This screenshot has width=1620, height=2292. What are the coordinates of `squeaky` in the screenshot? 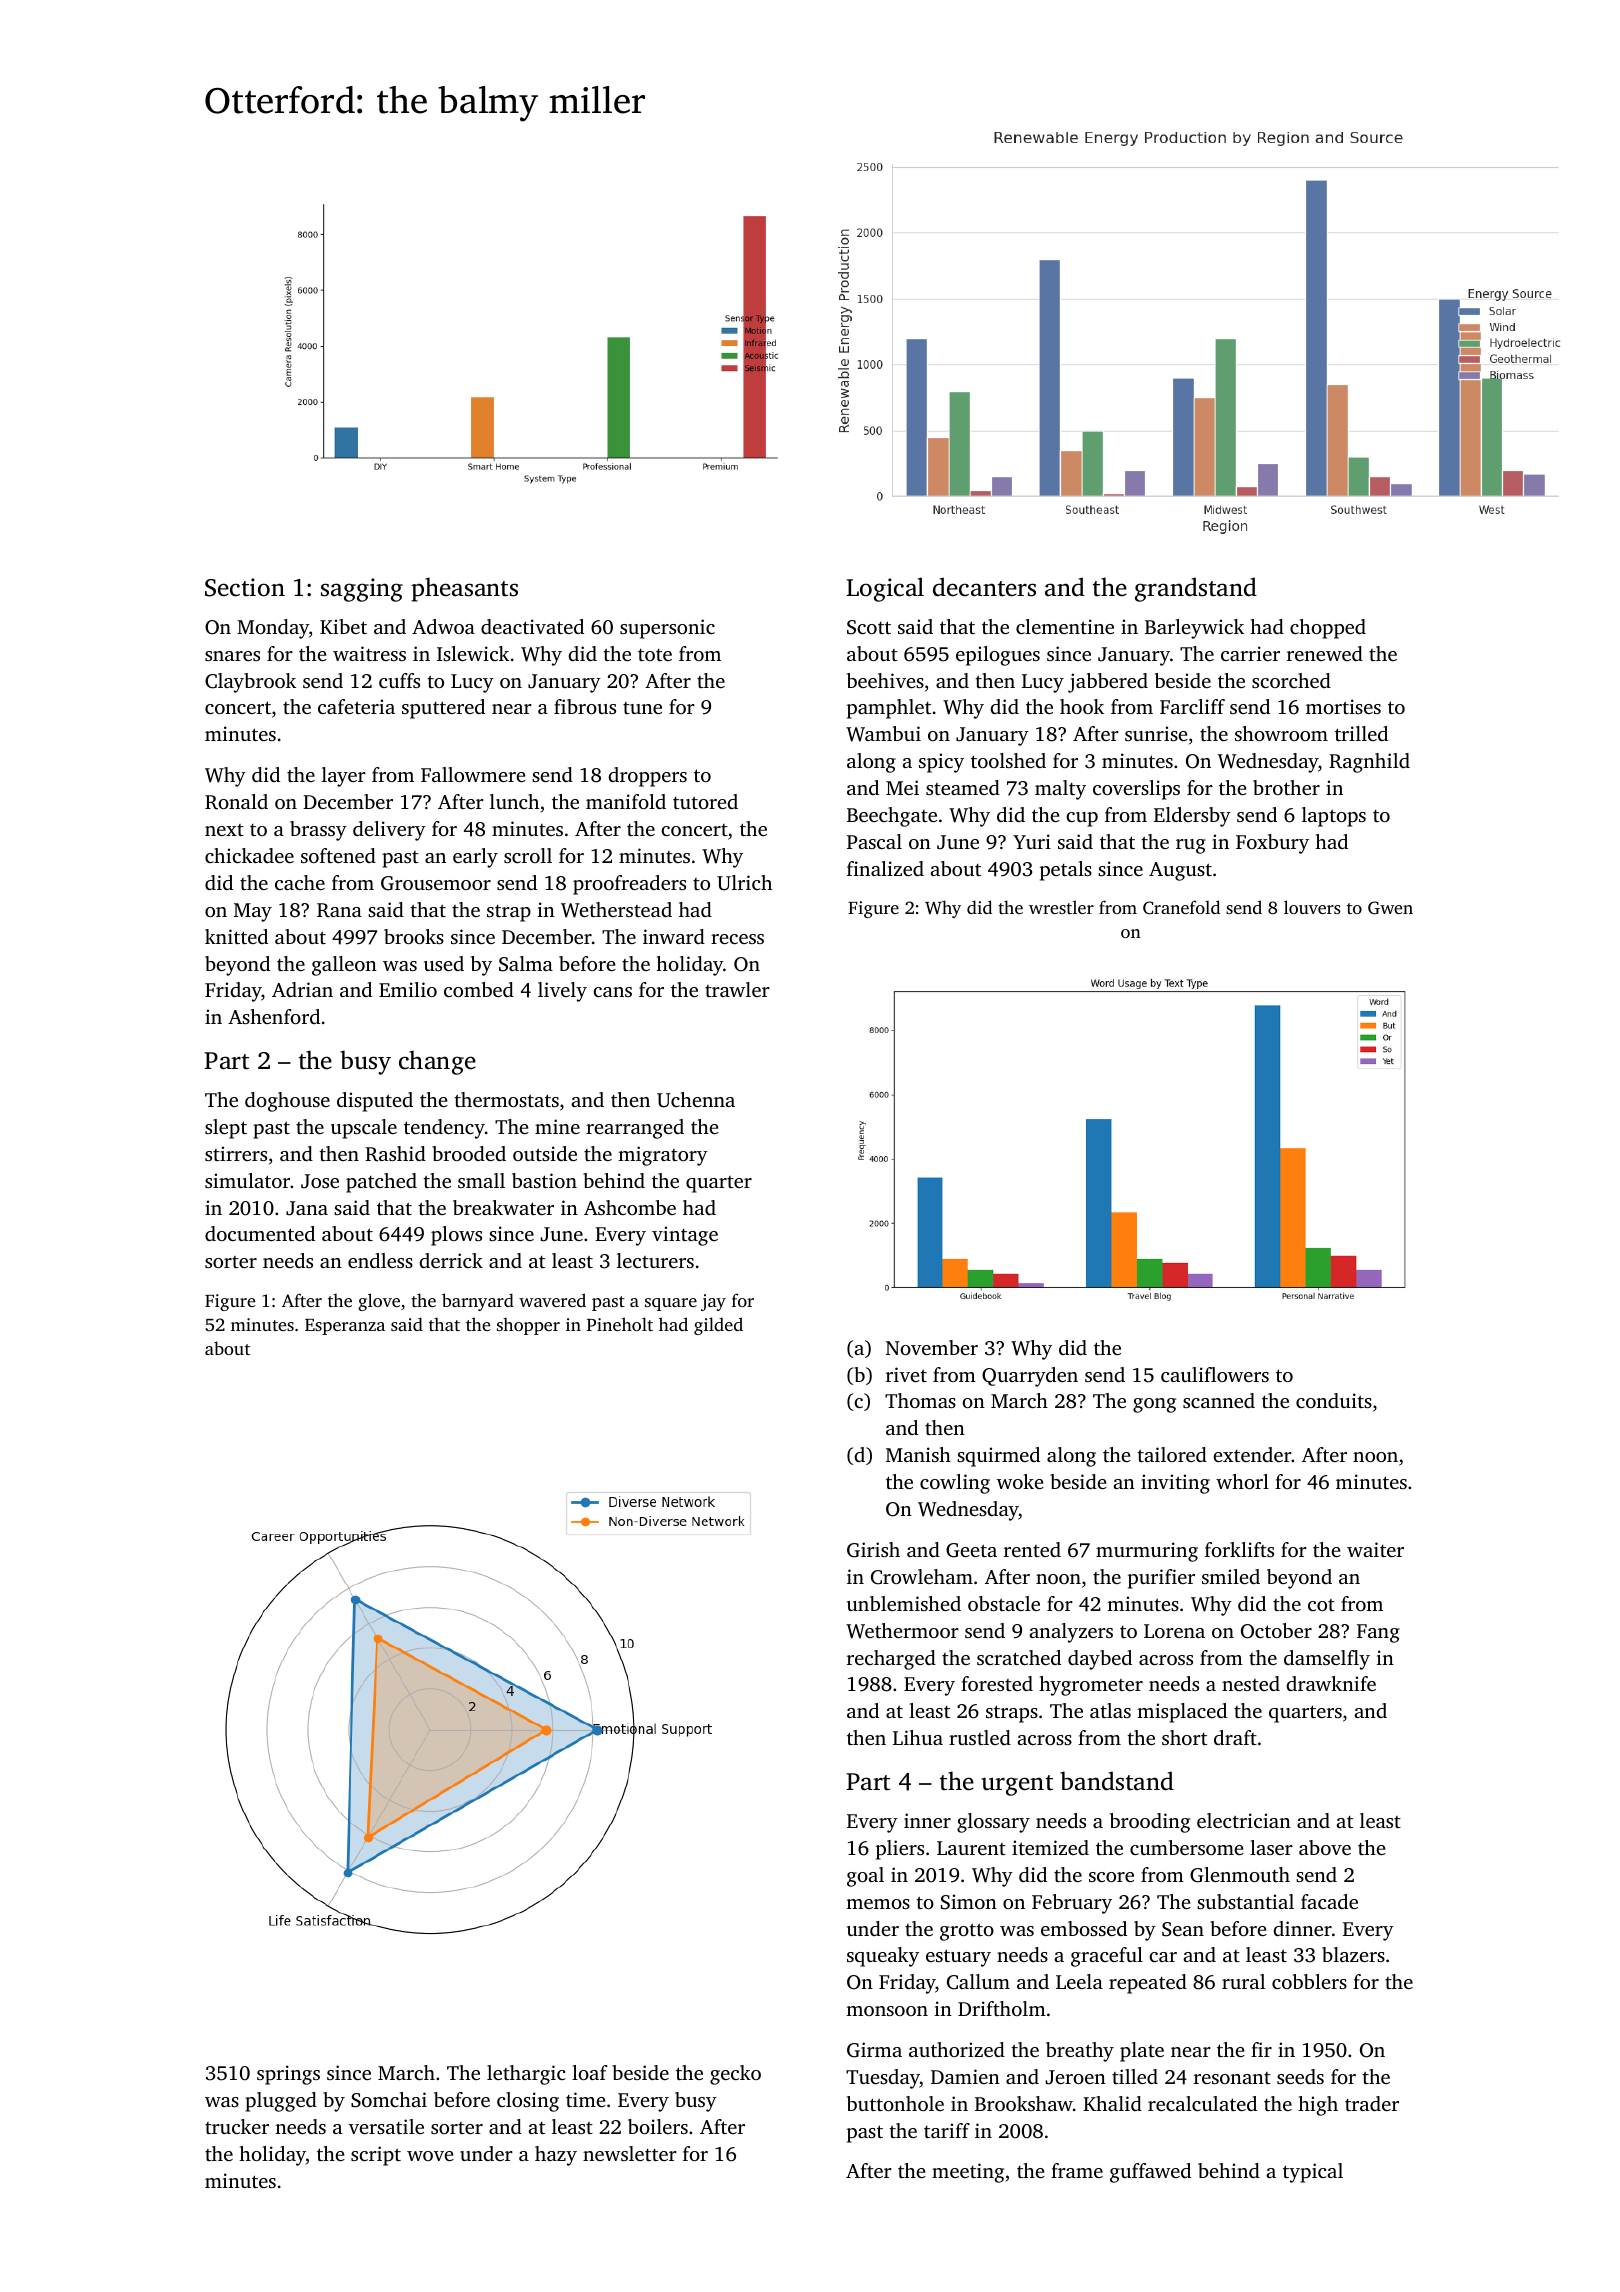 It's located at (883, 1957).
